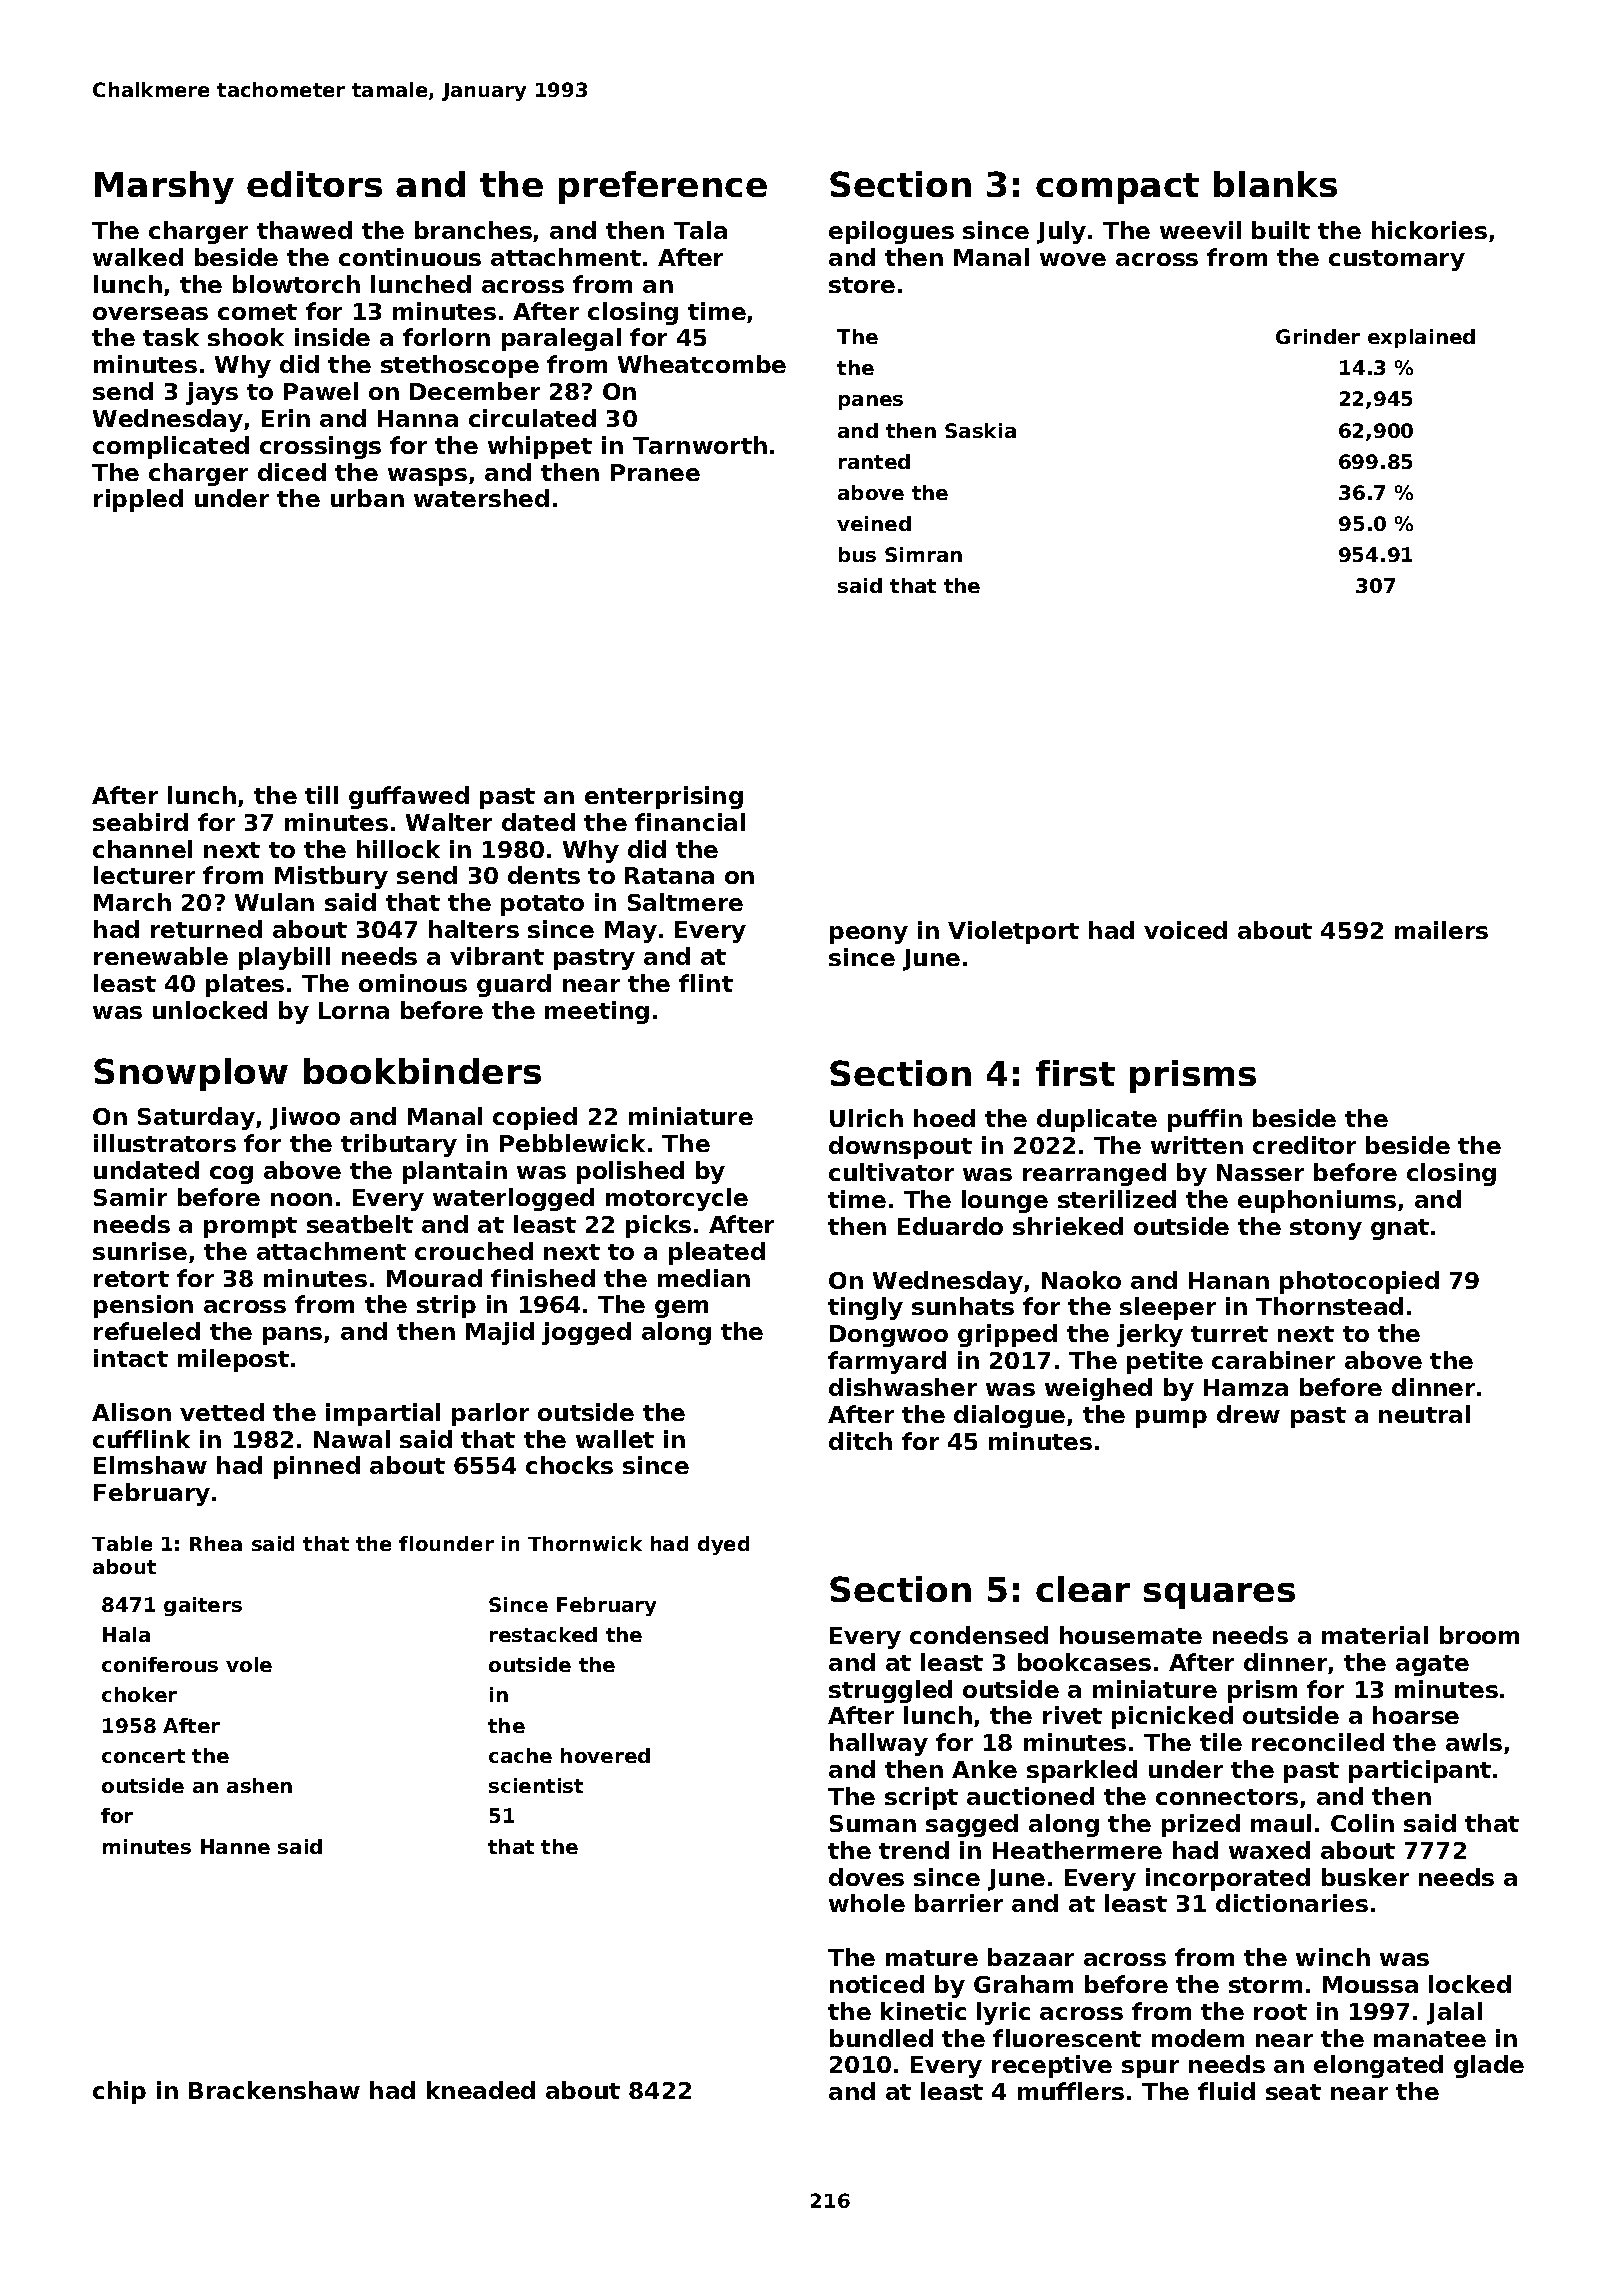  I want to click on Tala, so click(700, 230).
